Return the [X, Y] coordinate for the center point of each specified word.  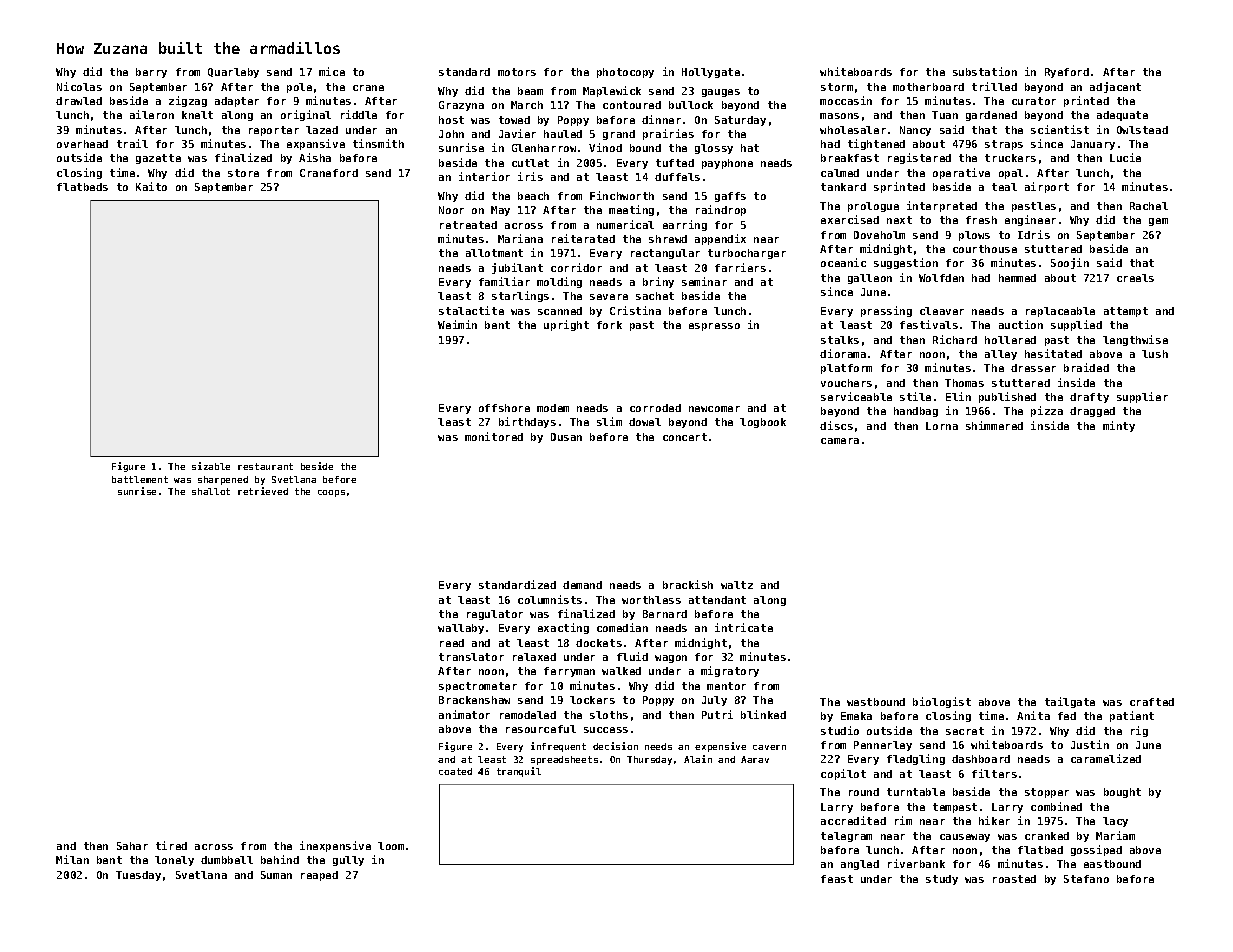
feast [837, 879]
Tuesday [138, 876]
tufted [675, 163]
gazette [158, 159]
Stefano [1086, 879]
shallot [211, 491]
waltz [737, 585]
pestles [1034, 207]
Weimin [457, 324]
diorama [843, 353]
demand [582, 585]
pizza [1047, 411]
